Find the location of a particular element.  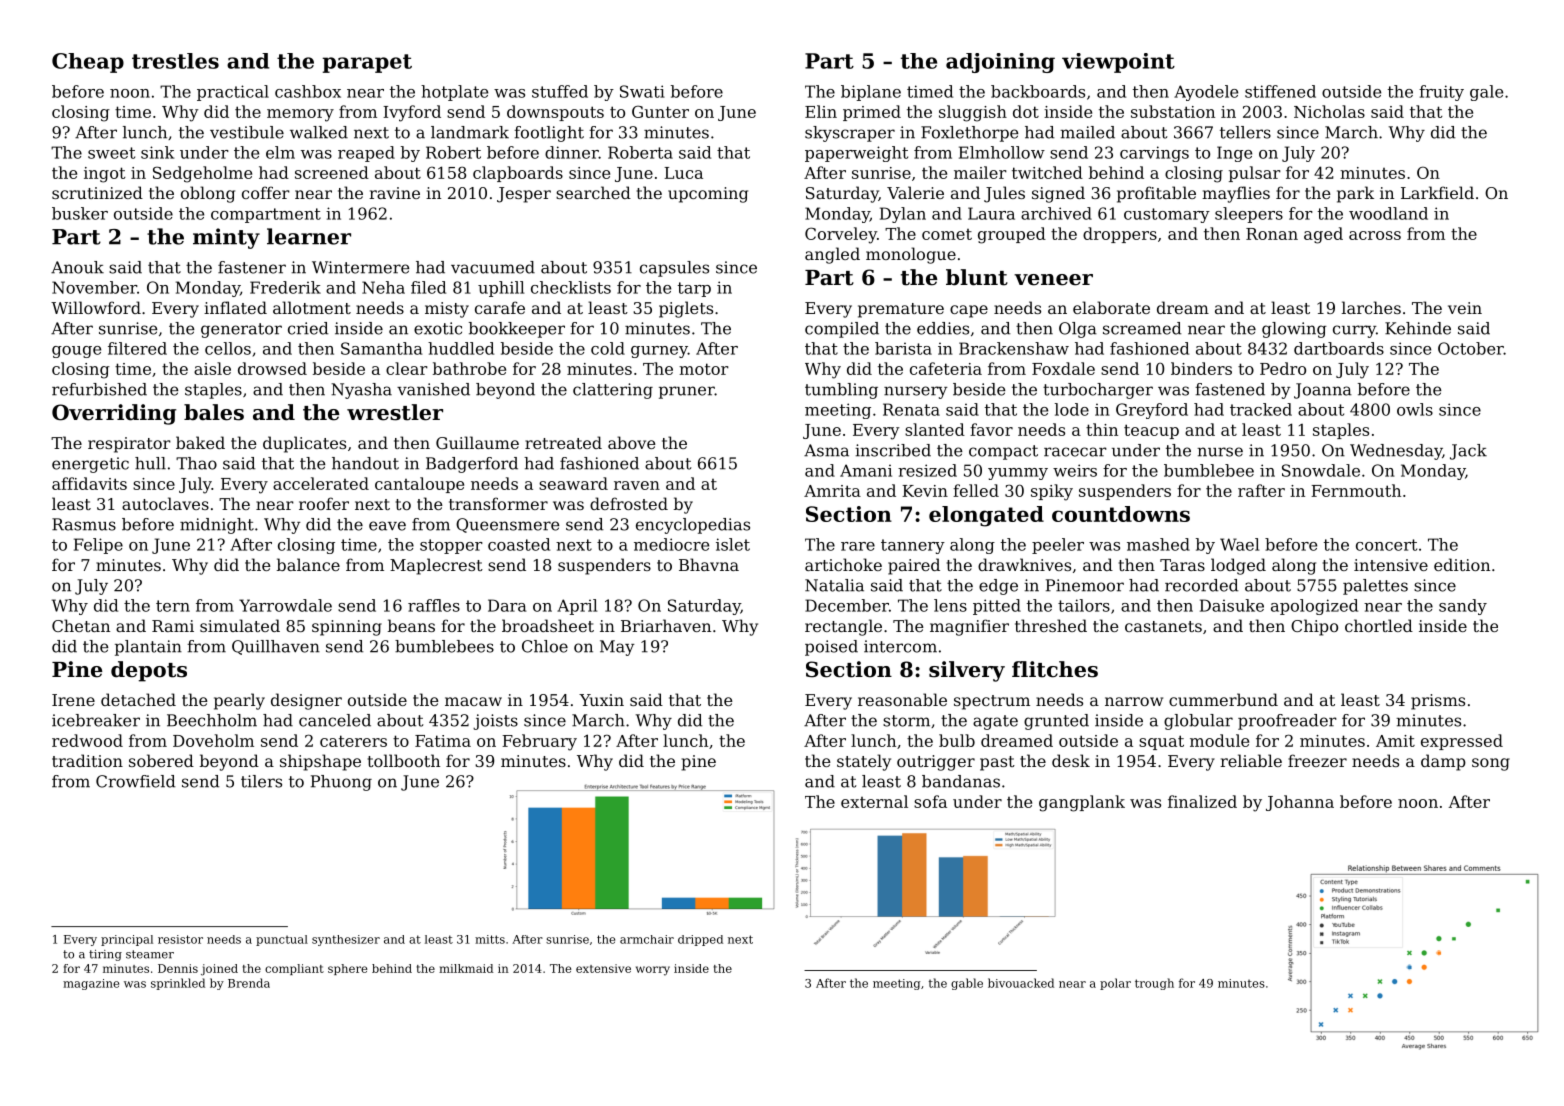

tumbling is located at coordinates (841, 391).
